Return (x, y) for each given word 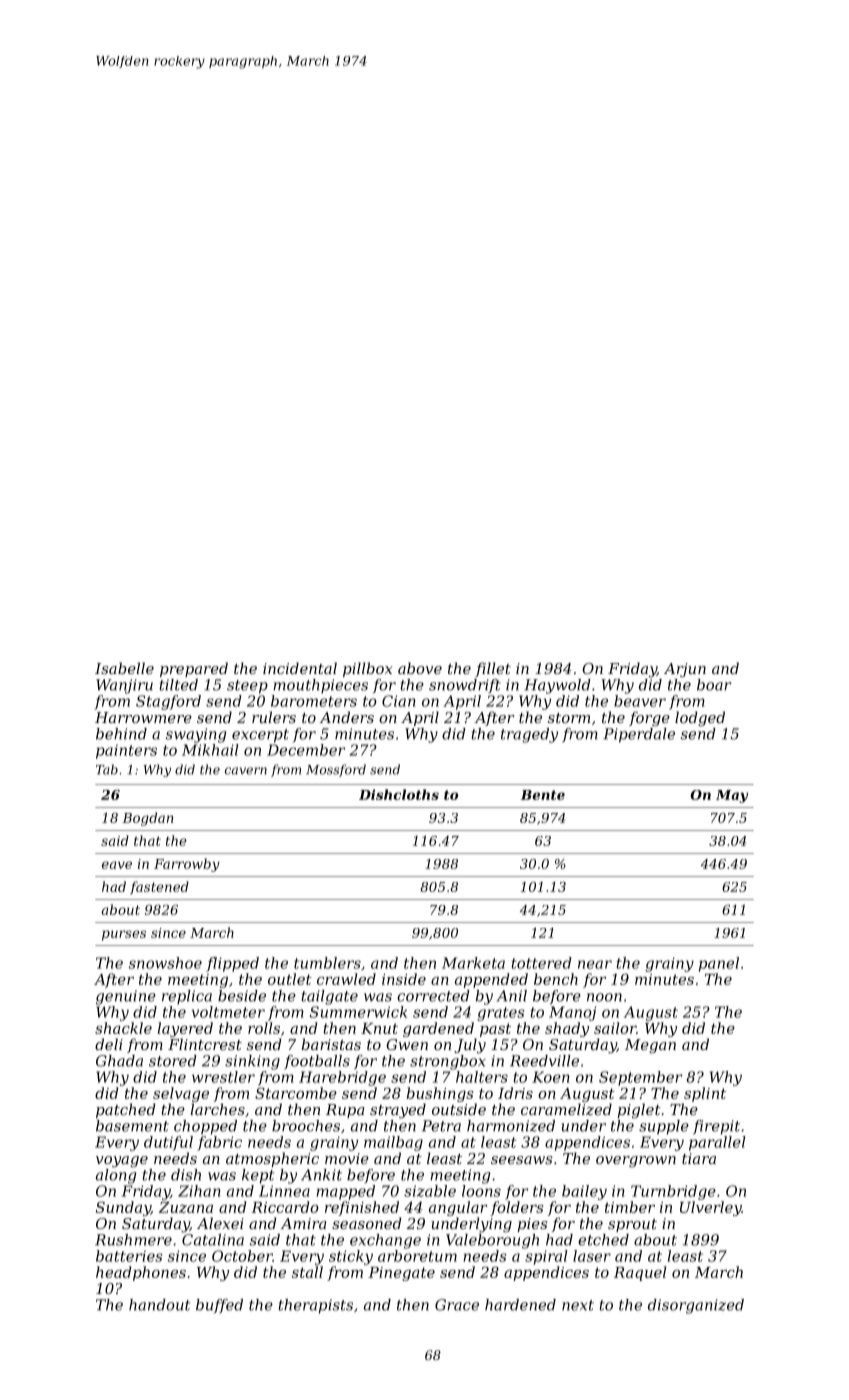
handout (159, 1305)
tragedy (529, 735)
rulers (274, 717)
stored (173, 1061)
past (495, 1030)
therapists (316, 1306)
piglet (639, 1111)
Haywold (557, 686)
